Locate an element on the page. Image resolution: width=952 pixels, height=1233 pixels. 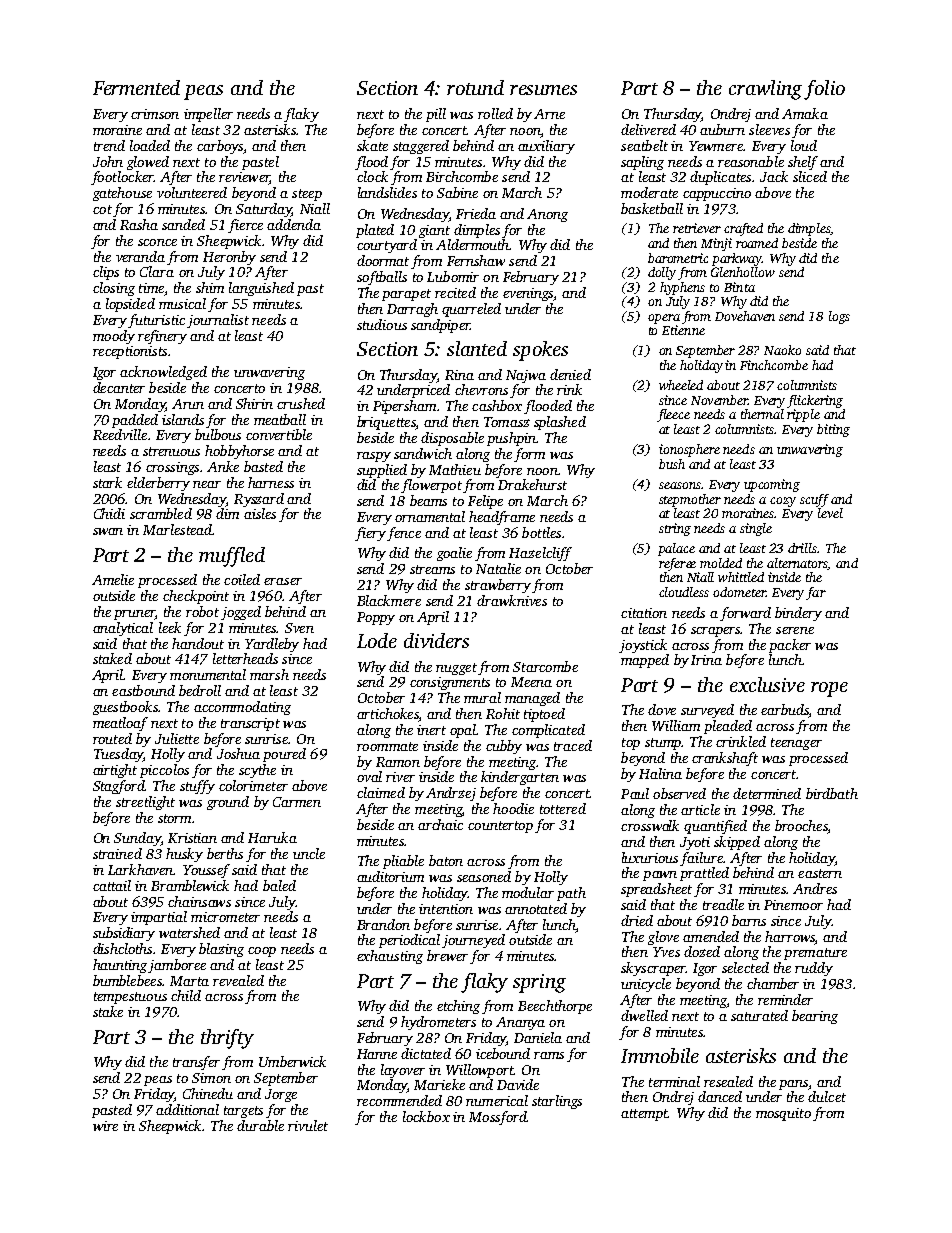
teenager is located at coordinates (796, 744).
